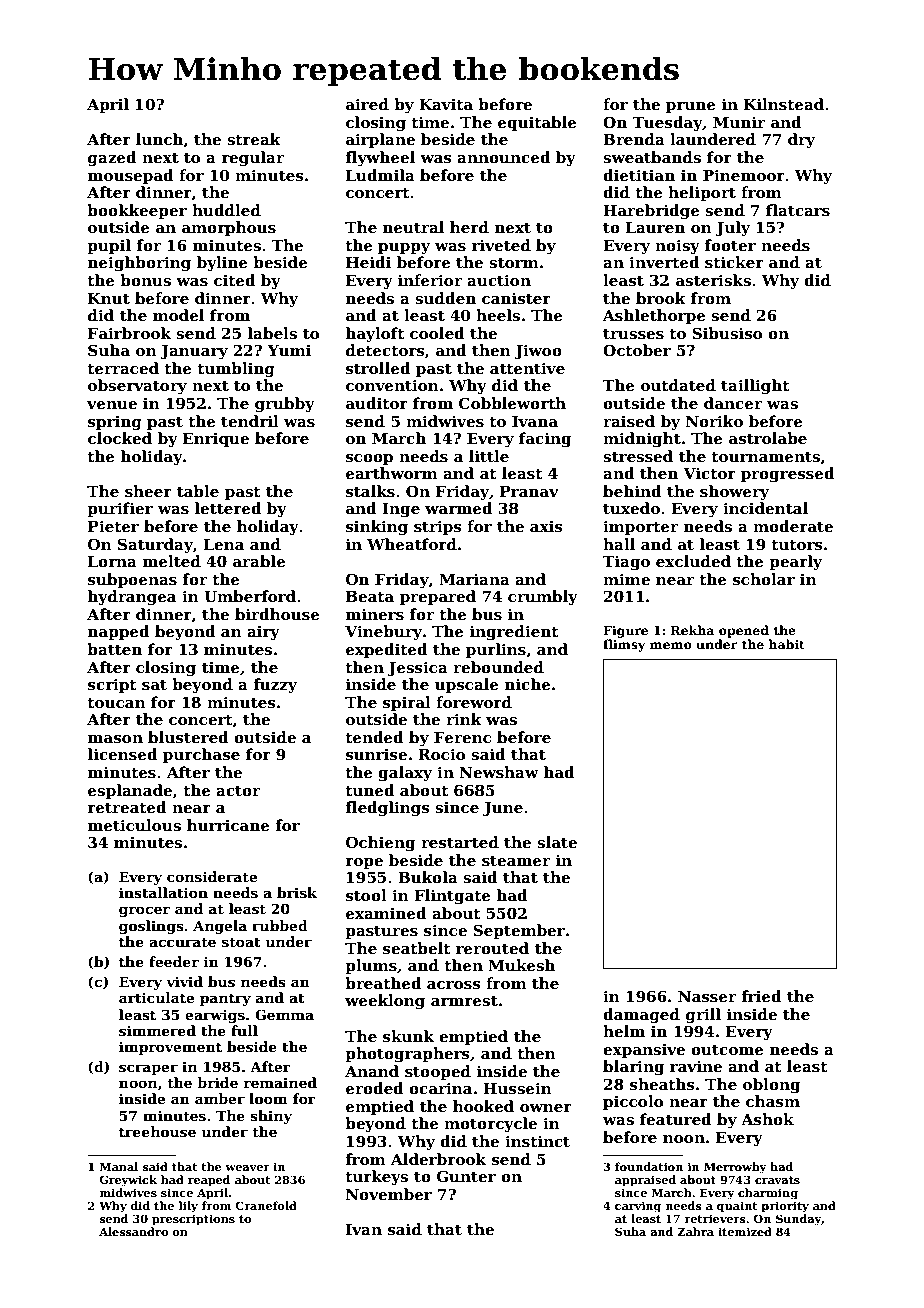 The image size is (924, 1308). What do you see at coordinates (385, 1002) in the page?
I see `weeklong` at bounding box center [385, 1002].
